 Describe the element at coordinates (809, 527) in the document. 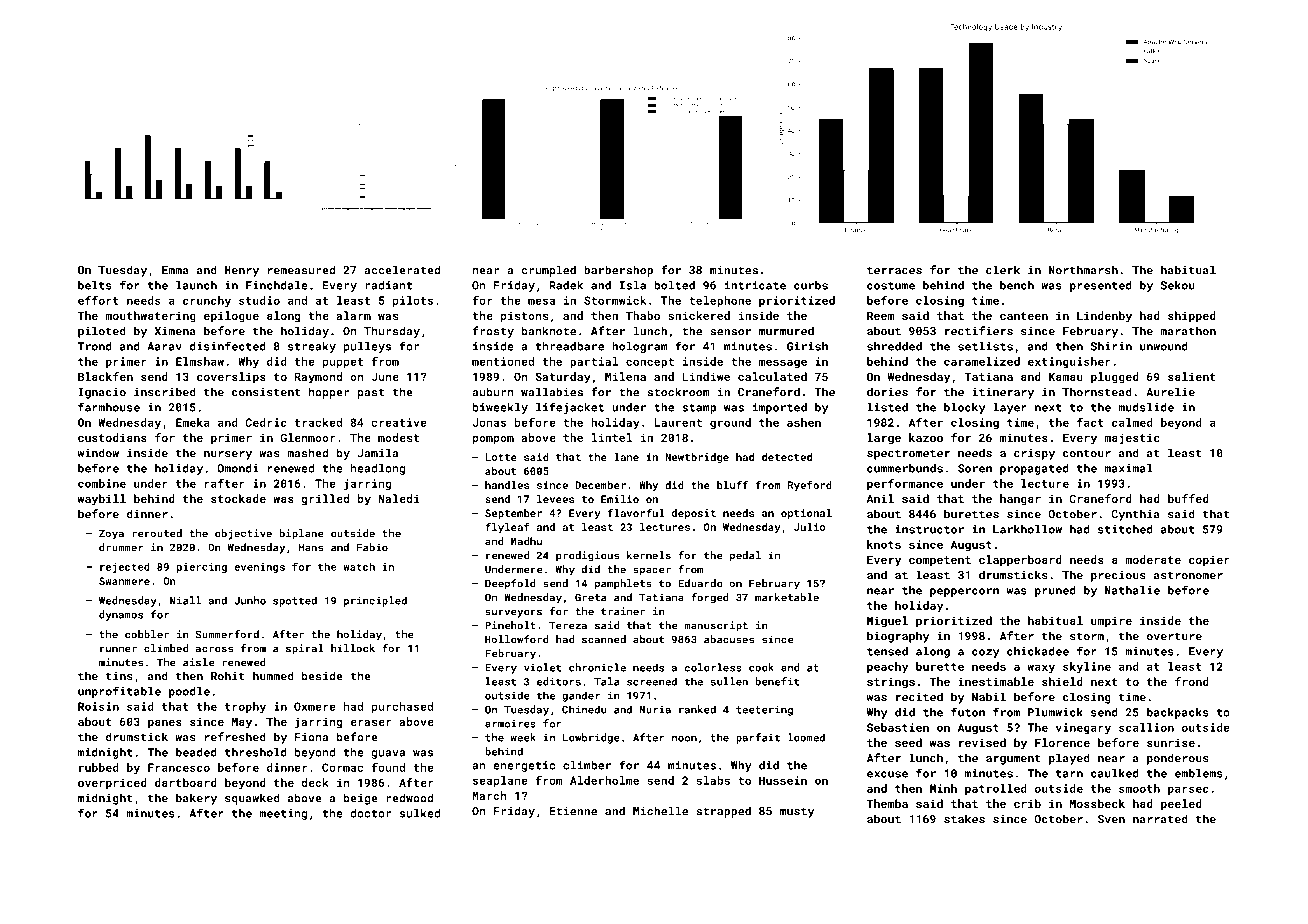

I see `Julio` at that location.
